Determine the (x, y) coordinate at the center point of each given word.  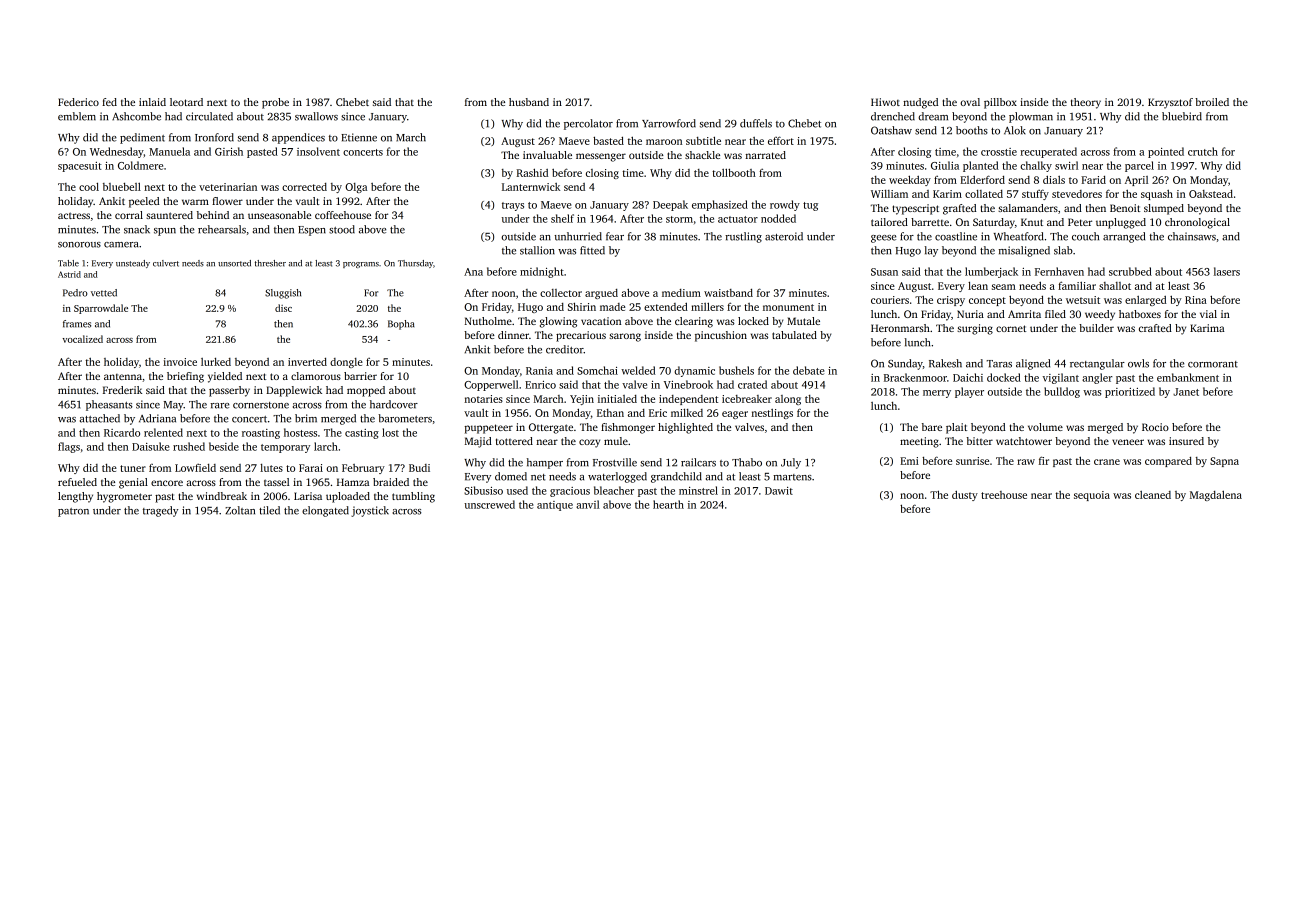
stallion (537, 250)
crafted (1155, 328)
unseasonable (279, 215)
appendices (298, 138)
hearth (668, 504)
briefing (185, 377)
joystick (370, 511)
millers (707, 306)
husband (529, 102)
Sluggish (283, 294)
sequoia (1092, 496)
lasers (1227, 271)
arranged (1124, 237)
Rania (539, 371)
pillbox (1000, 103)
